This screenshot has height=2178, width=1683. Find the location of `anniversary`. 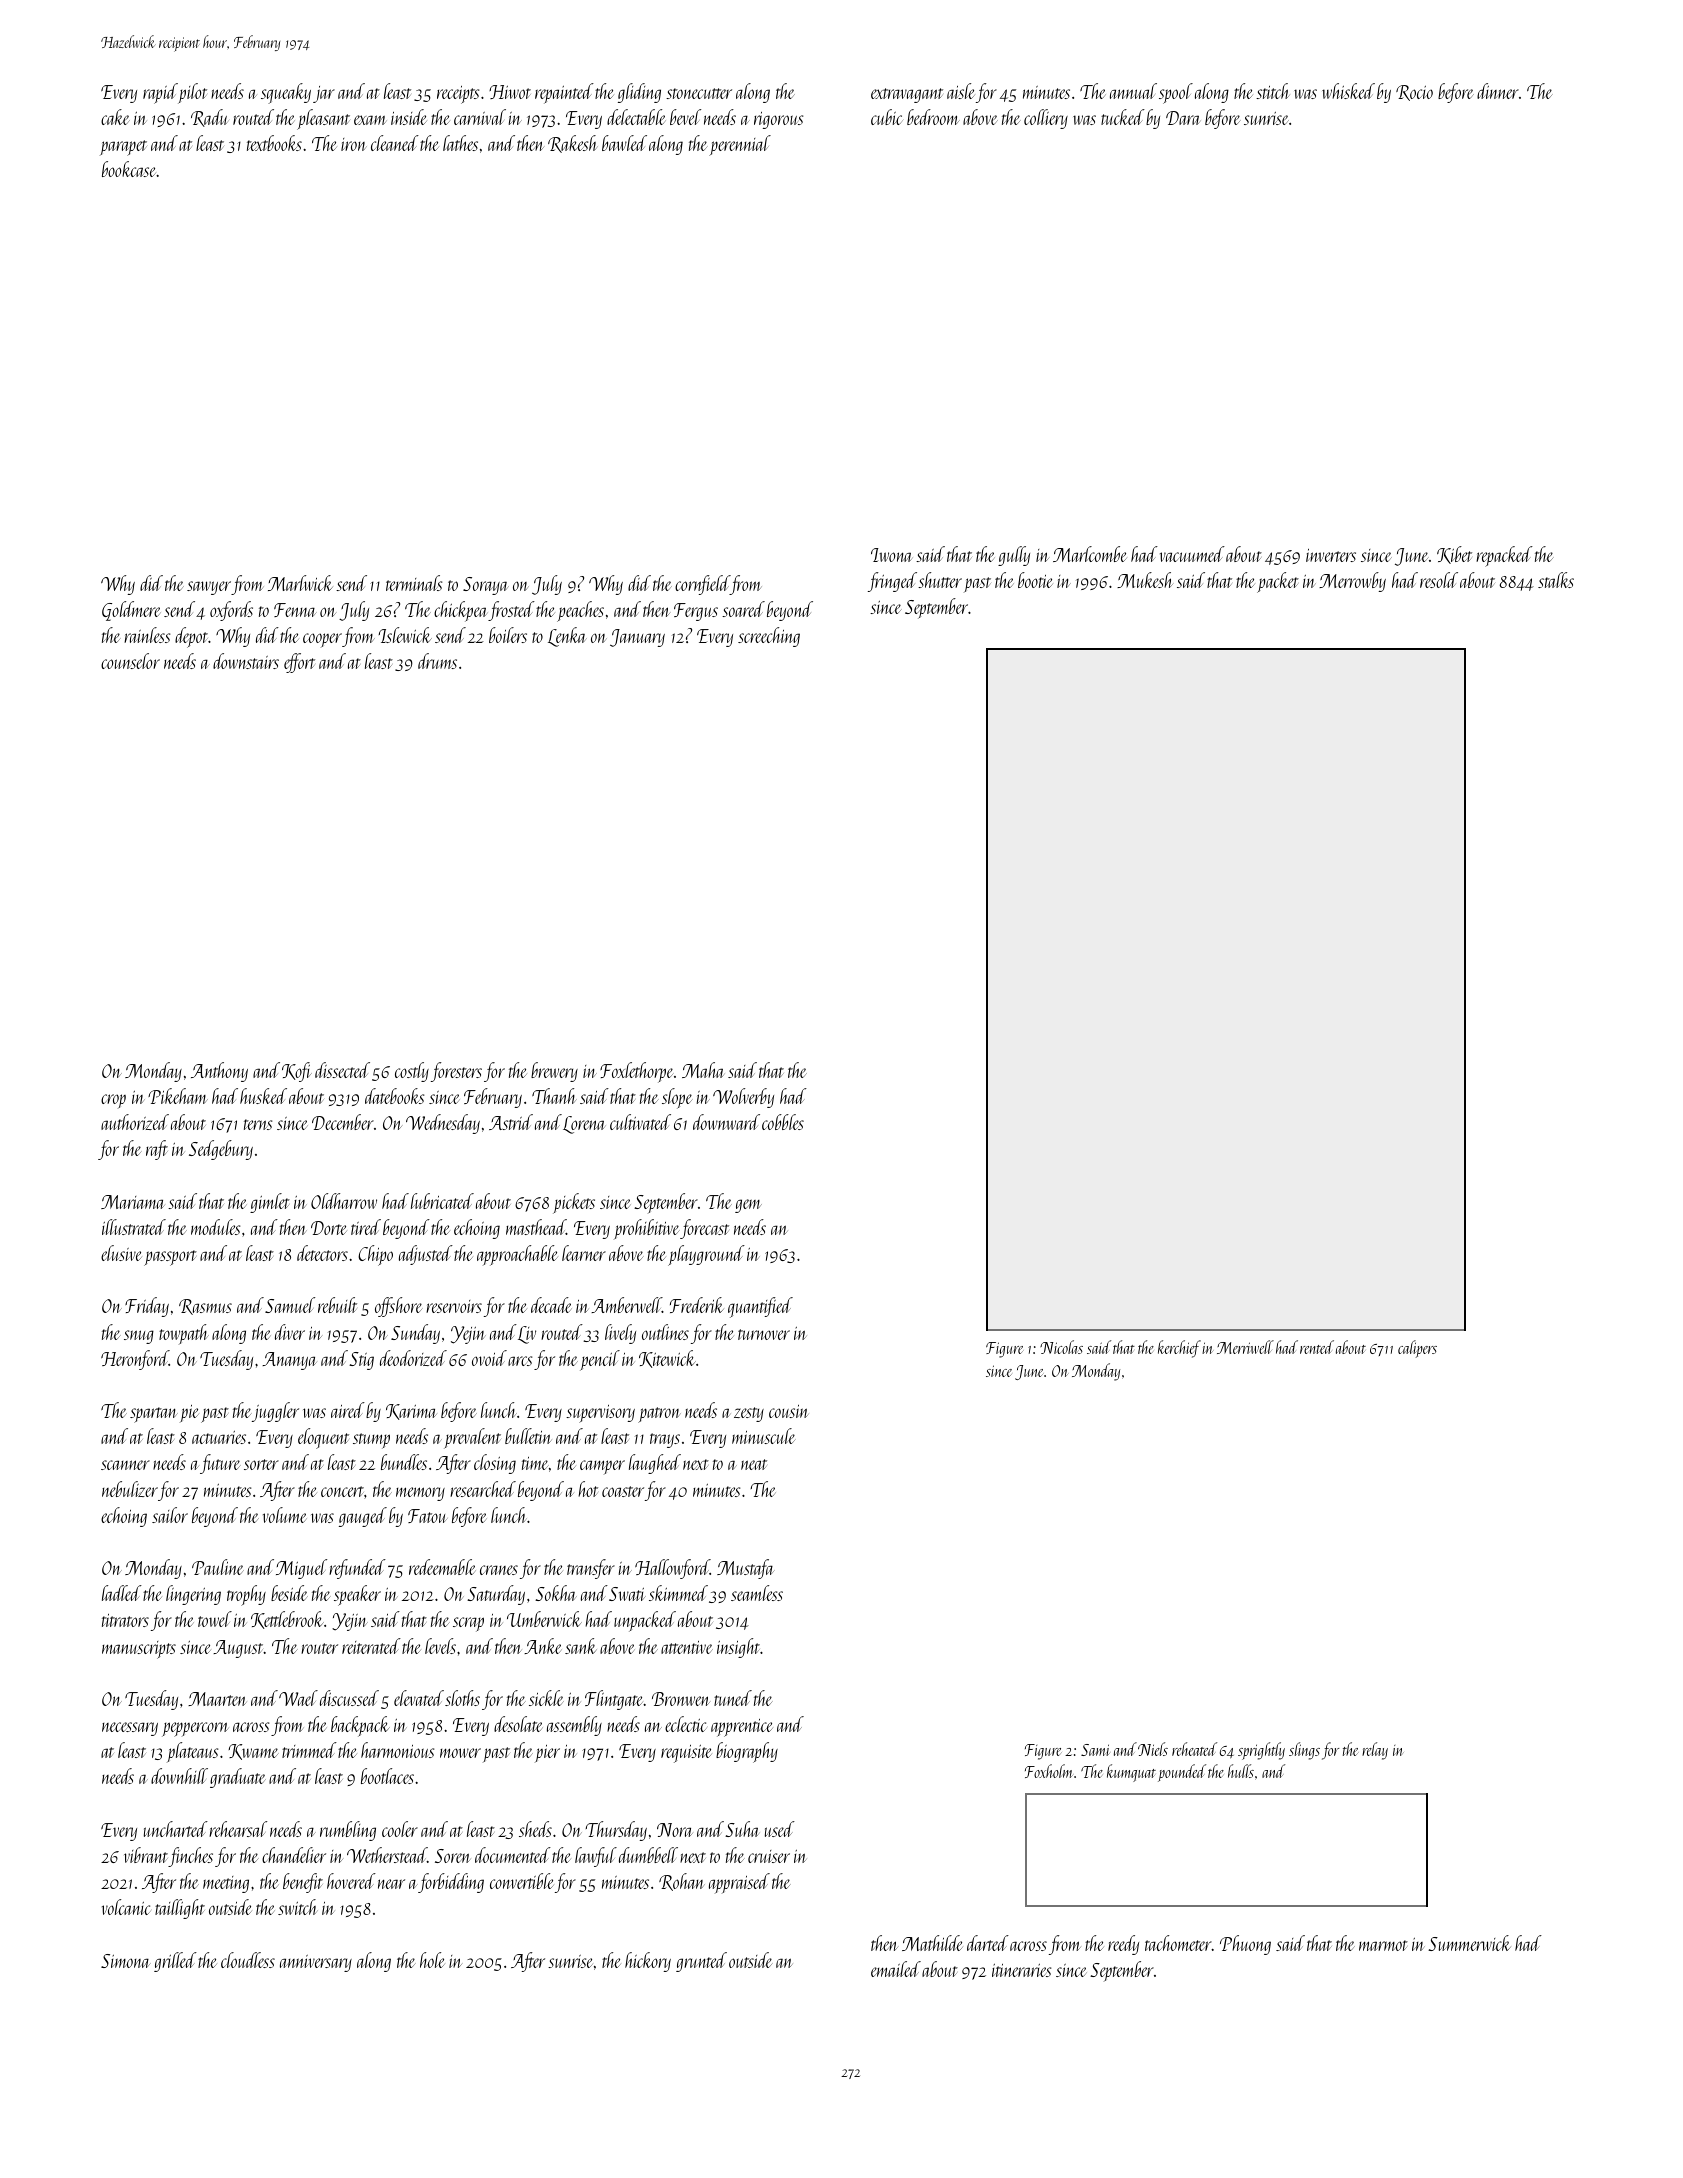

anniversary is located at coordinates (316, 1963).
